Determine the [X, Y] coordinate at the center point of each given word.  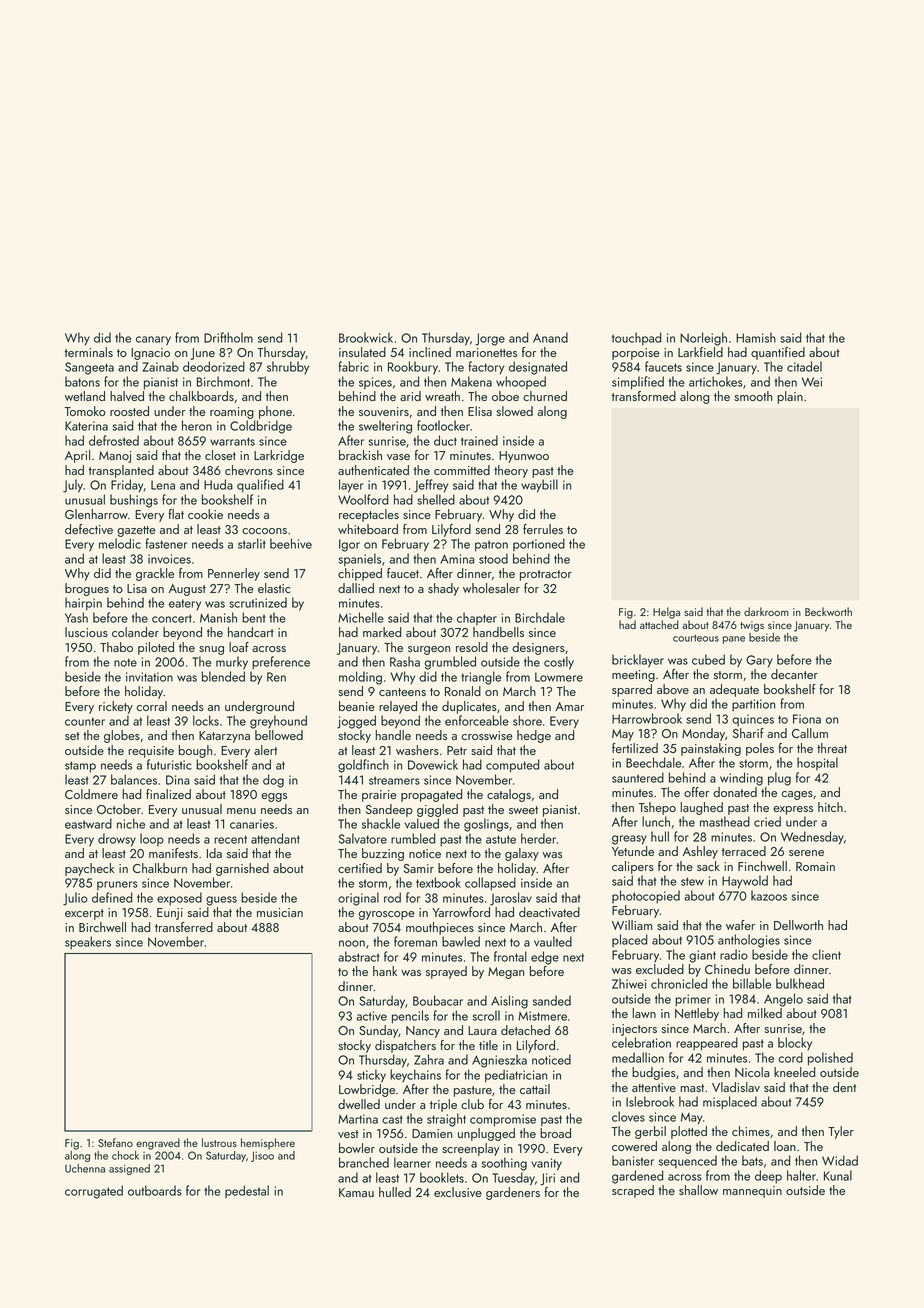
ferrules [543, 529]
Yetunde [633, 851]
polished [830, 1059]
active [371, 1016]
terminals [88, 352]
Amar [569, 706]
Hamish [756, 337]
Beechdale [653, 762]
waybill [539, 486]
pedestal [247, 1191]
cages [797, 795]
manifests [173, 853]
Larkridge [279, 456]
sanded [552, 1000]
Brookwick [366, 337]
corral [151, 706]
